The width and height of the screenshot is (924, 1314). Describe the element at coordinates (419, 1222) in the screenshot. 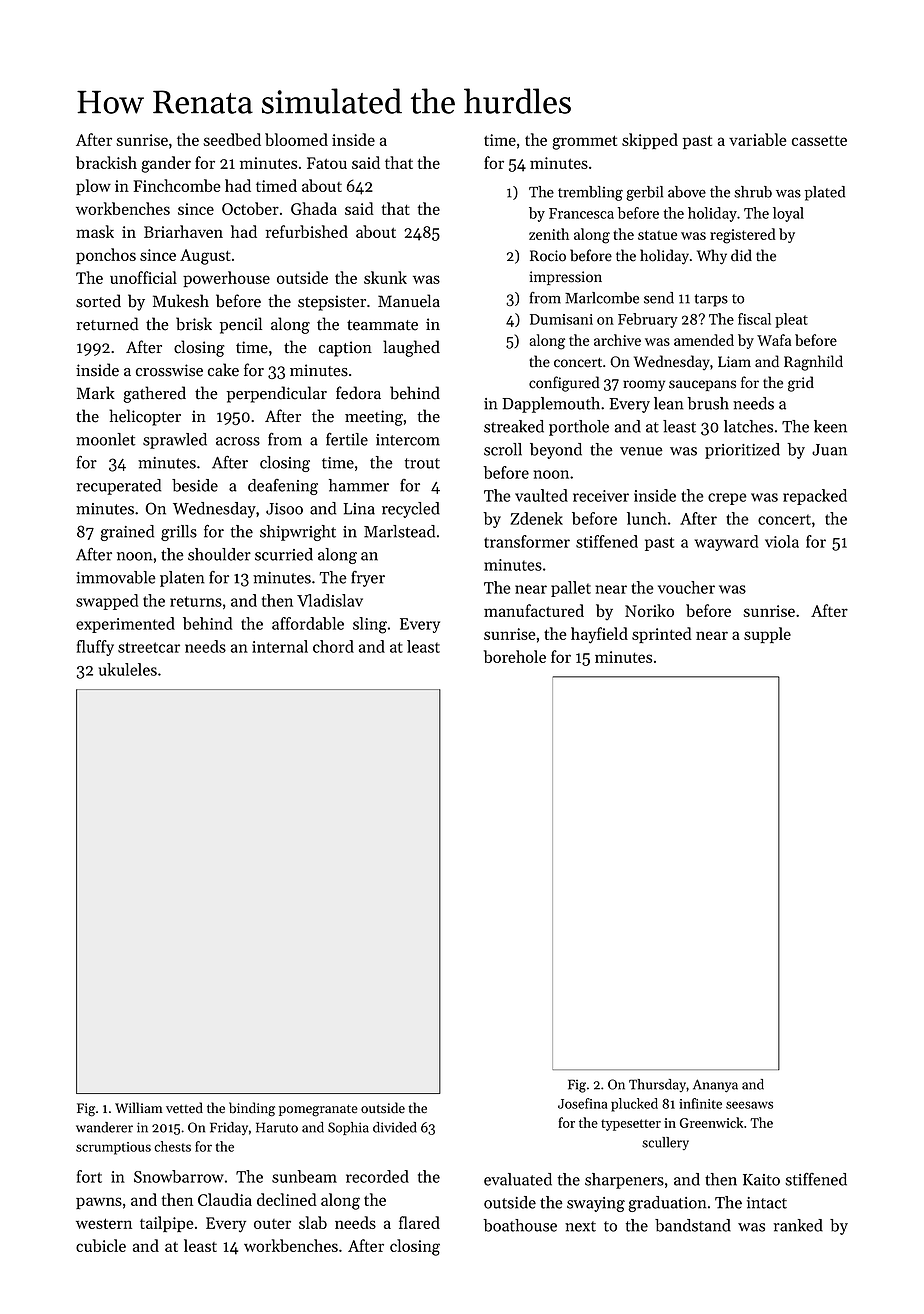

I see `flared` at that location.
